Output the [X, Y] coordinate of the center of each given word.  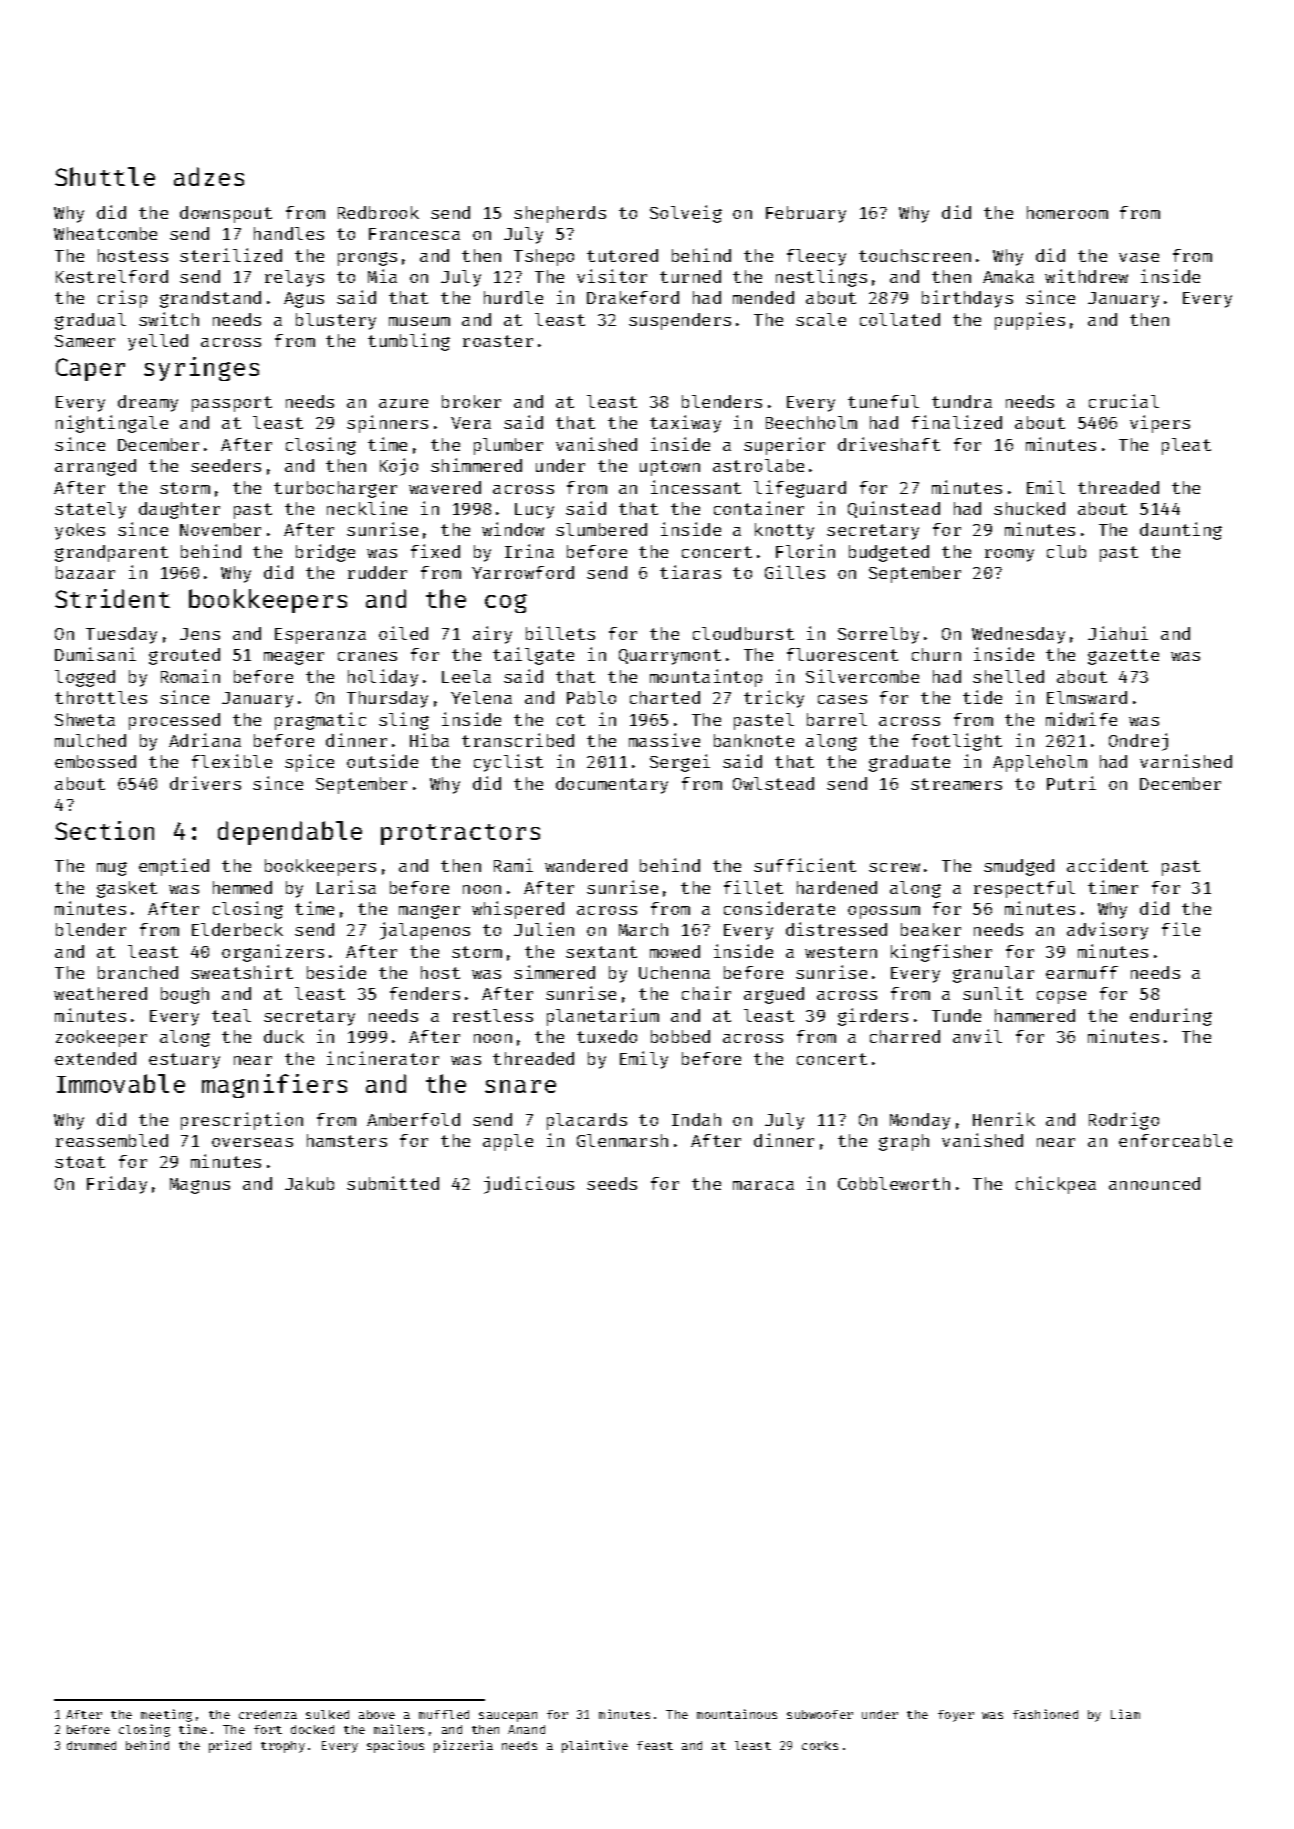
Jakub [309, 1183]
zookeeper [101, 1038]
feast [655, 1745]
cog [506, 603]
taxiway [685, 424]
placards [587, 1121]
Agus [304, 300]
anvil [977, 1036]
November [220, 529]
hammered [1035, 1015]
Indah [696, 1119]
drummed [91, 1745]
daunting [1181, 531]
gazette [1123, 657]
